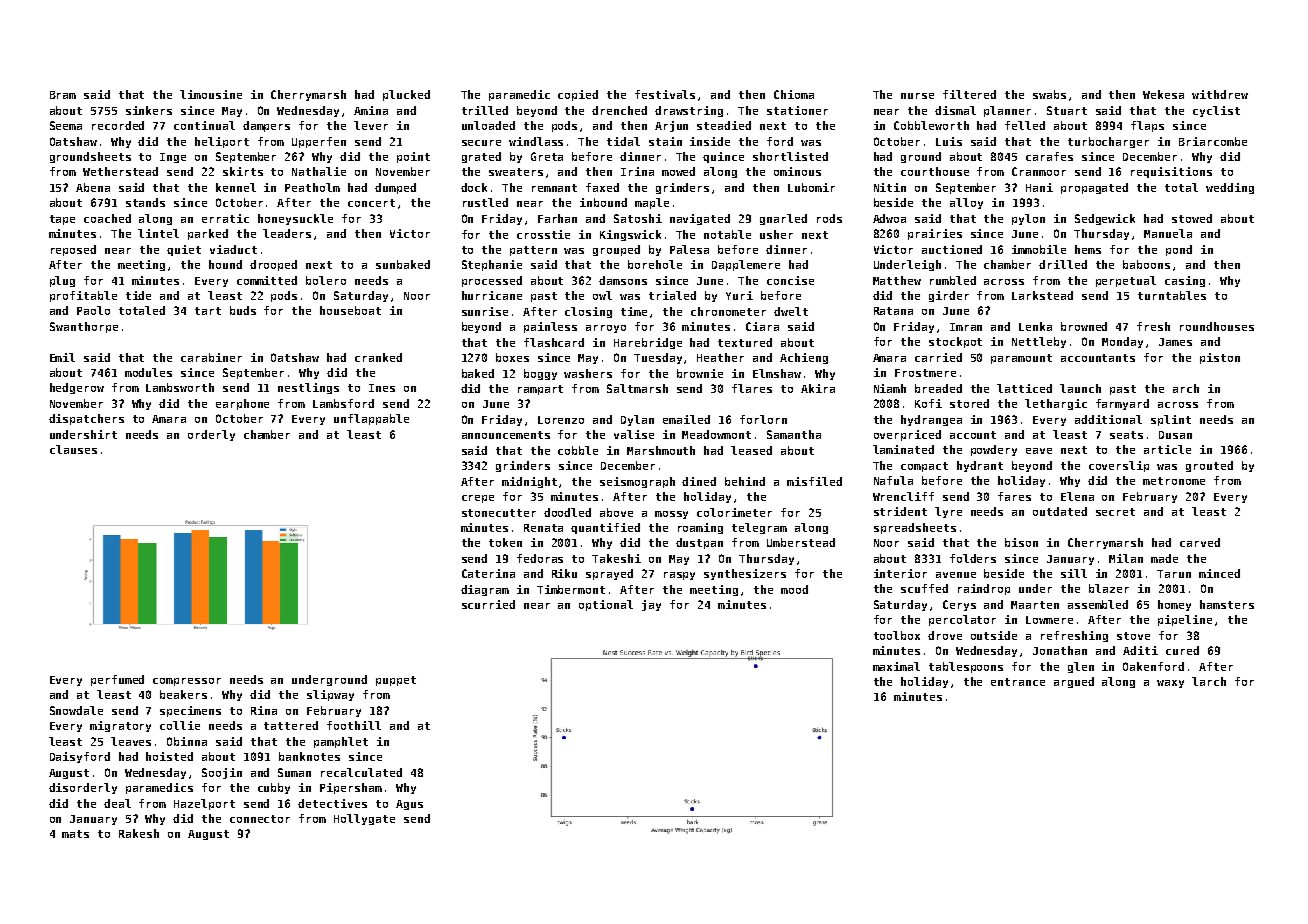  I want to click on hound, so click(225, 264).
